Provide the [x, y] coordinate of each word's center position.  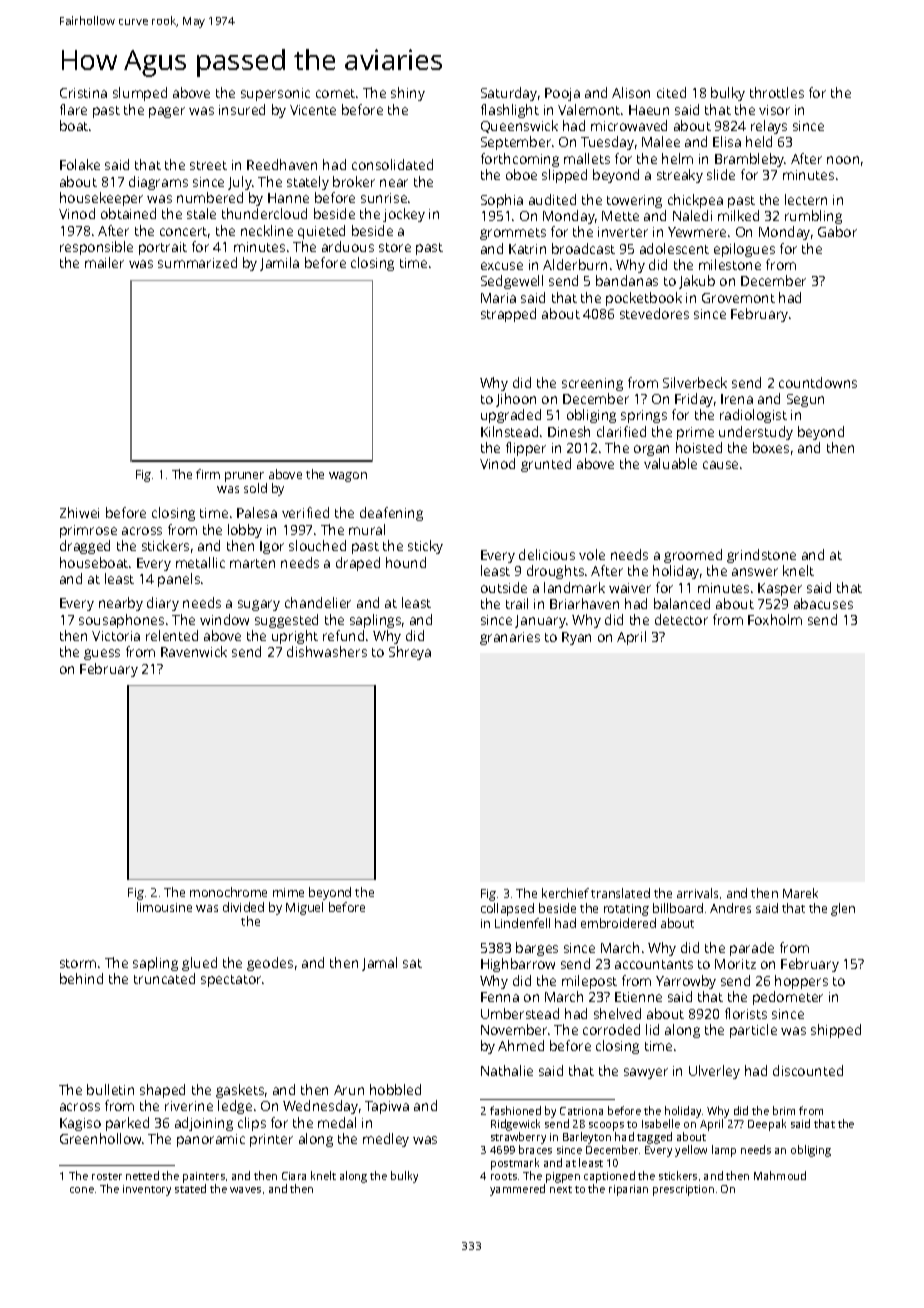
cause [720, 465]
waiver [630, 588]
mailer [104, 262]
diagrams [158, 183]
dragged [85, 547]
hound [406, 562]
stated [190, 1188]
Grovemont [738, 298]
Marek [800, 893]
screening [592, 384]
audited [552, 199]
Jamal [379, 964]
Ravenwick [194, 651]
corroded [611, 1029]
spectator [231, 981]
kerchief [565, 893]
